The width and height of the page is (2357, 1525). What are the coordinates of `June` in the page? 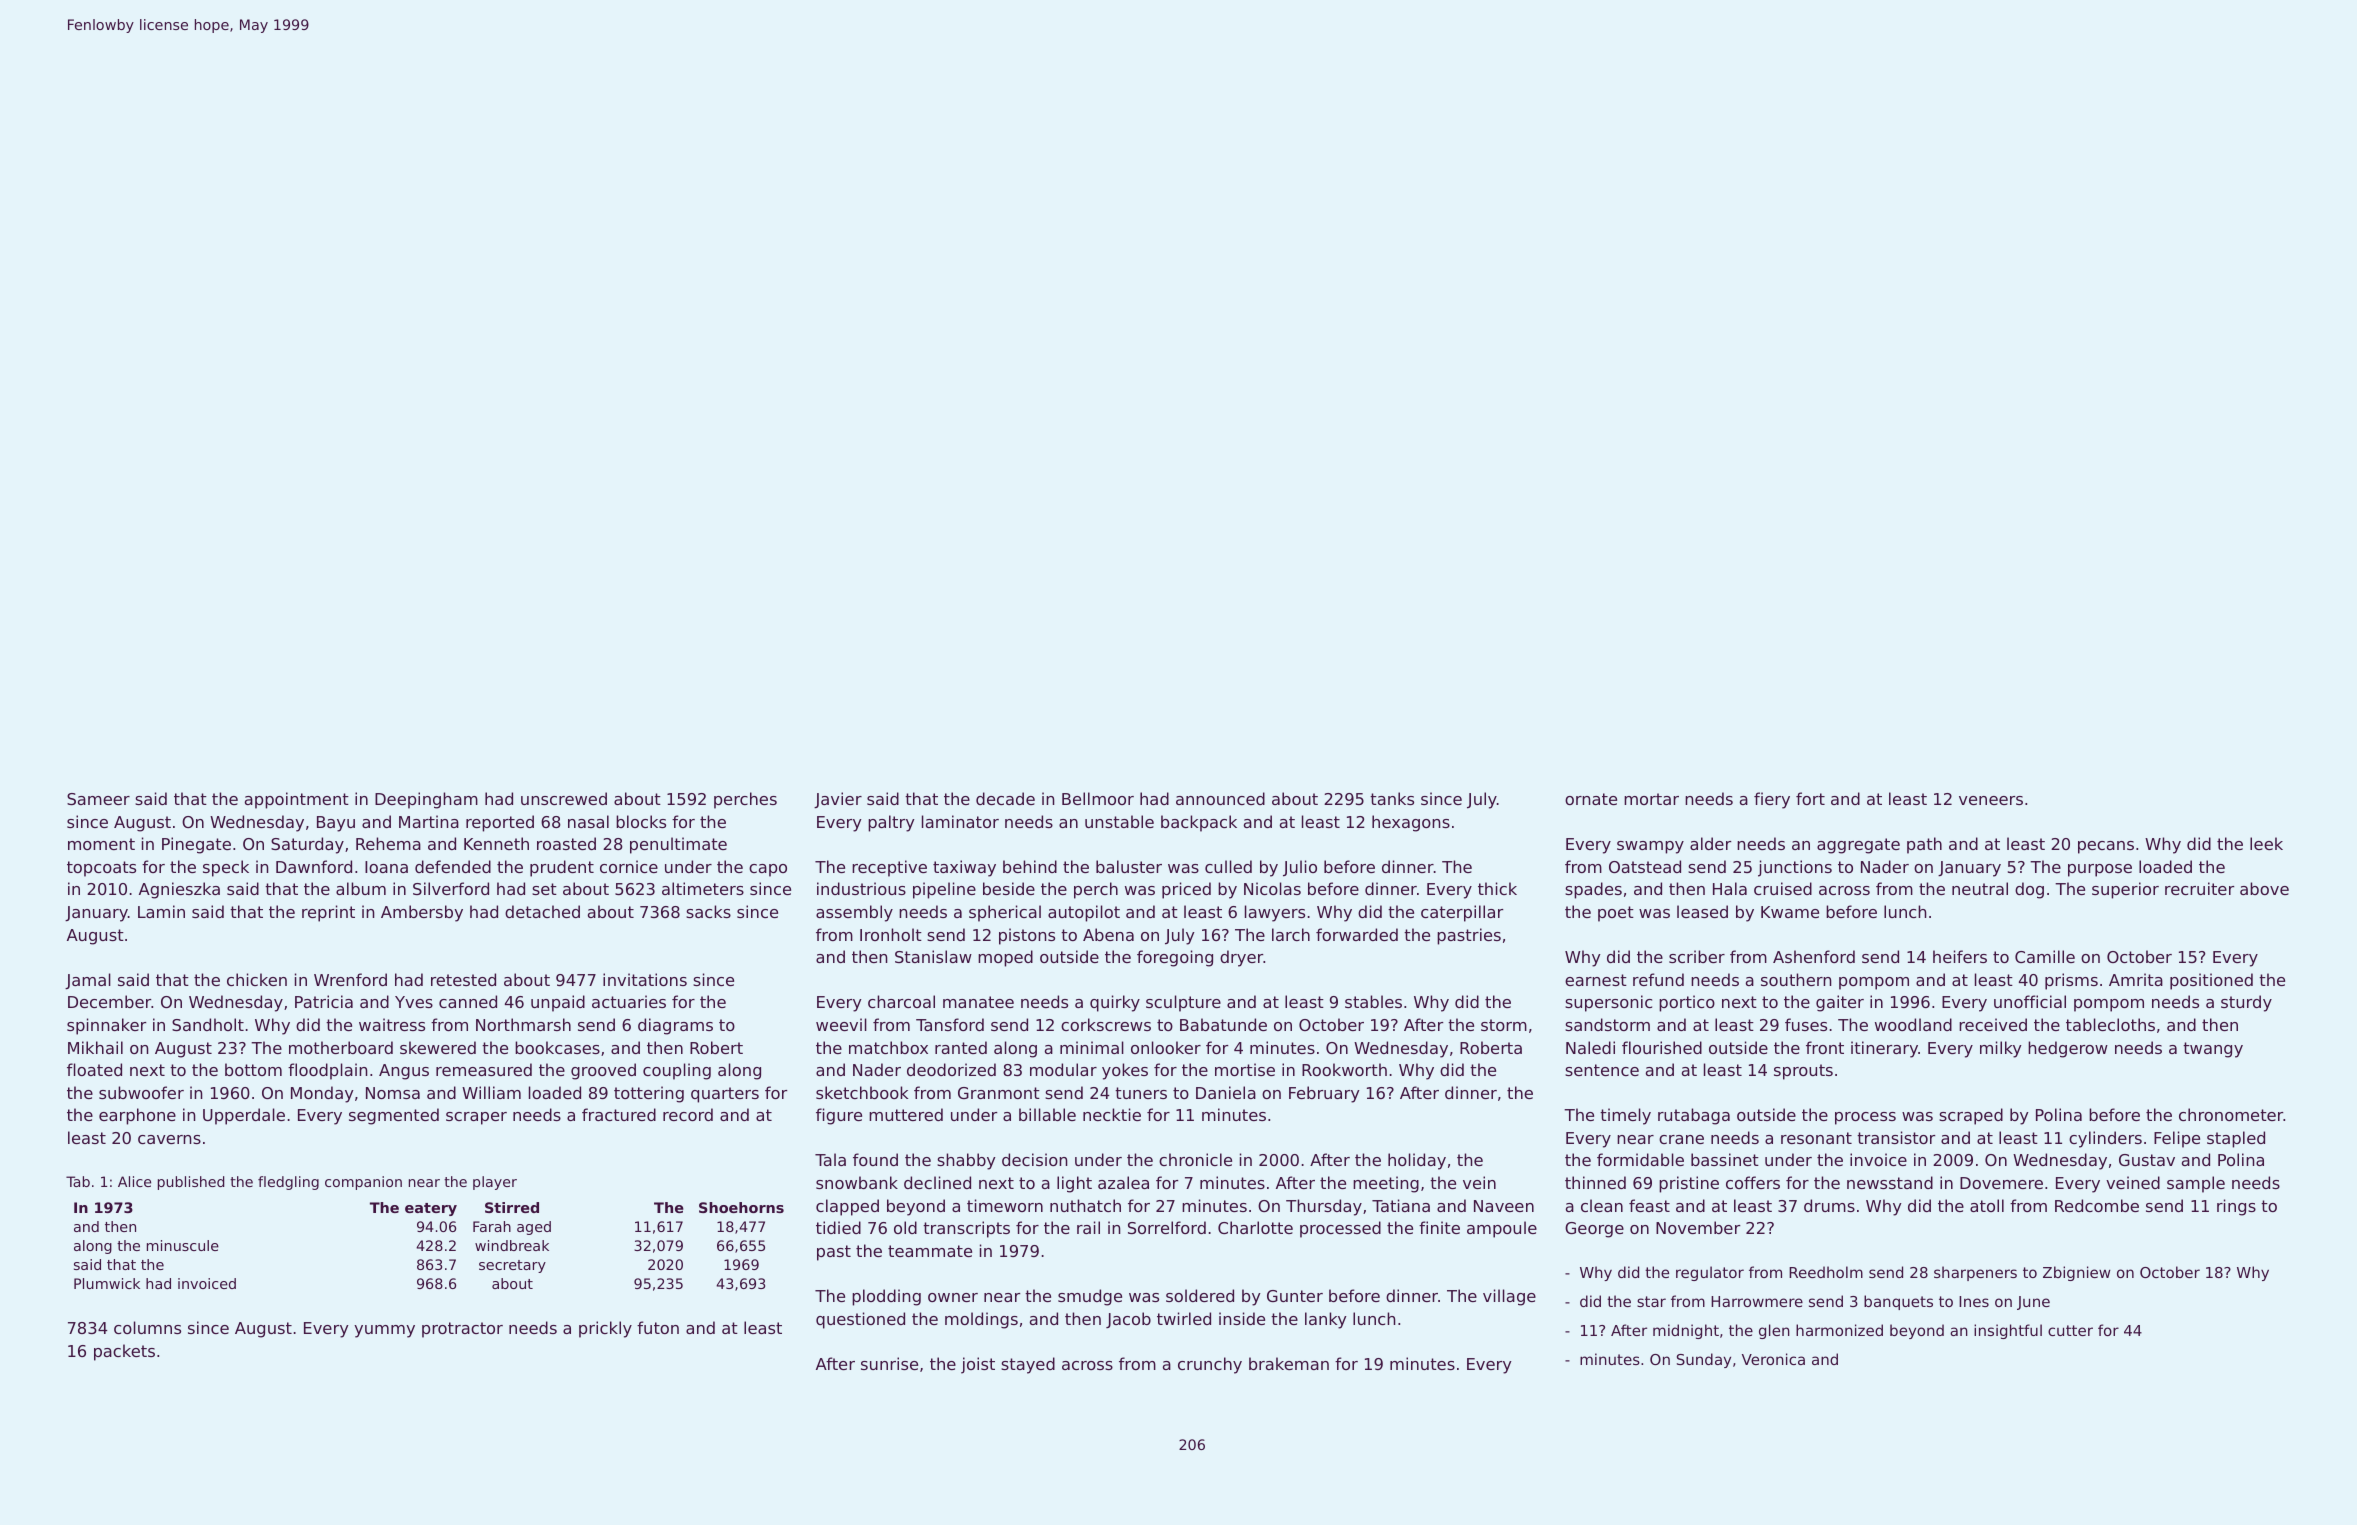 It's located at (2033, 1303).
